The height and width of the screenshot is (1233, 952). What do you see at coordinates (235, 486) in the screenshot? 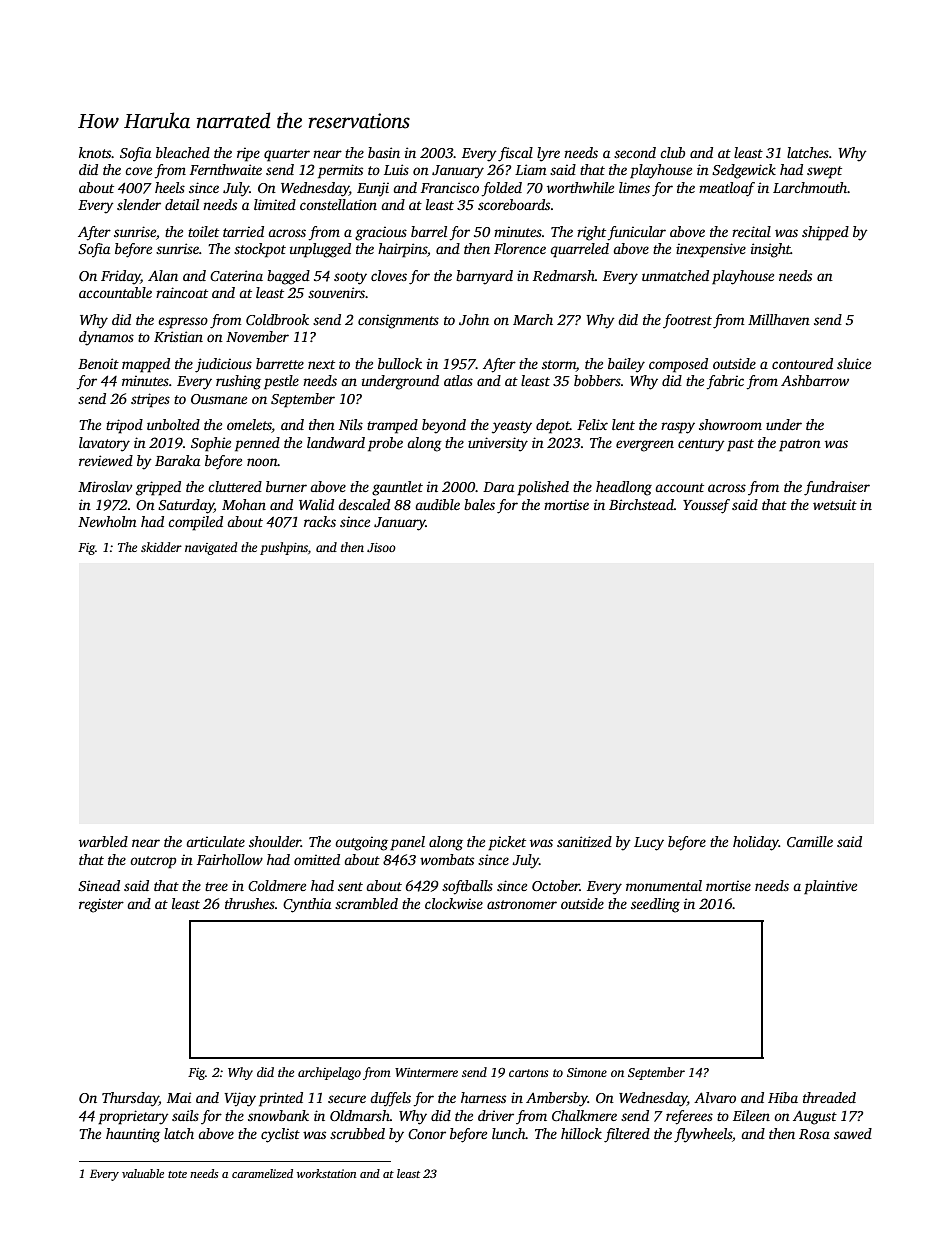
I see `cluttered` at bounding box center [235, 486].
